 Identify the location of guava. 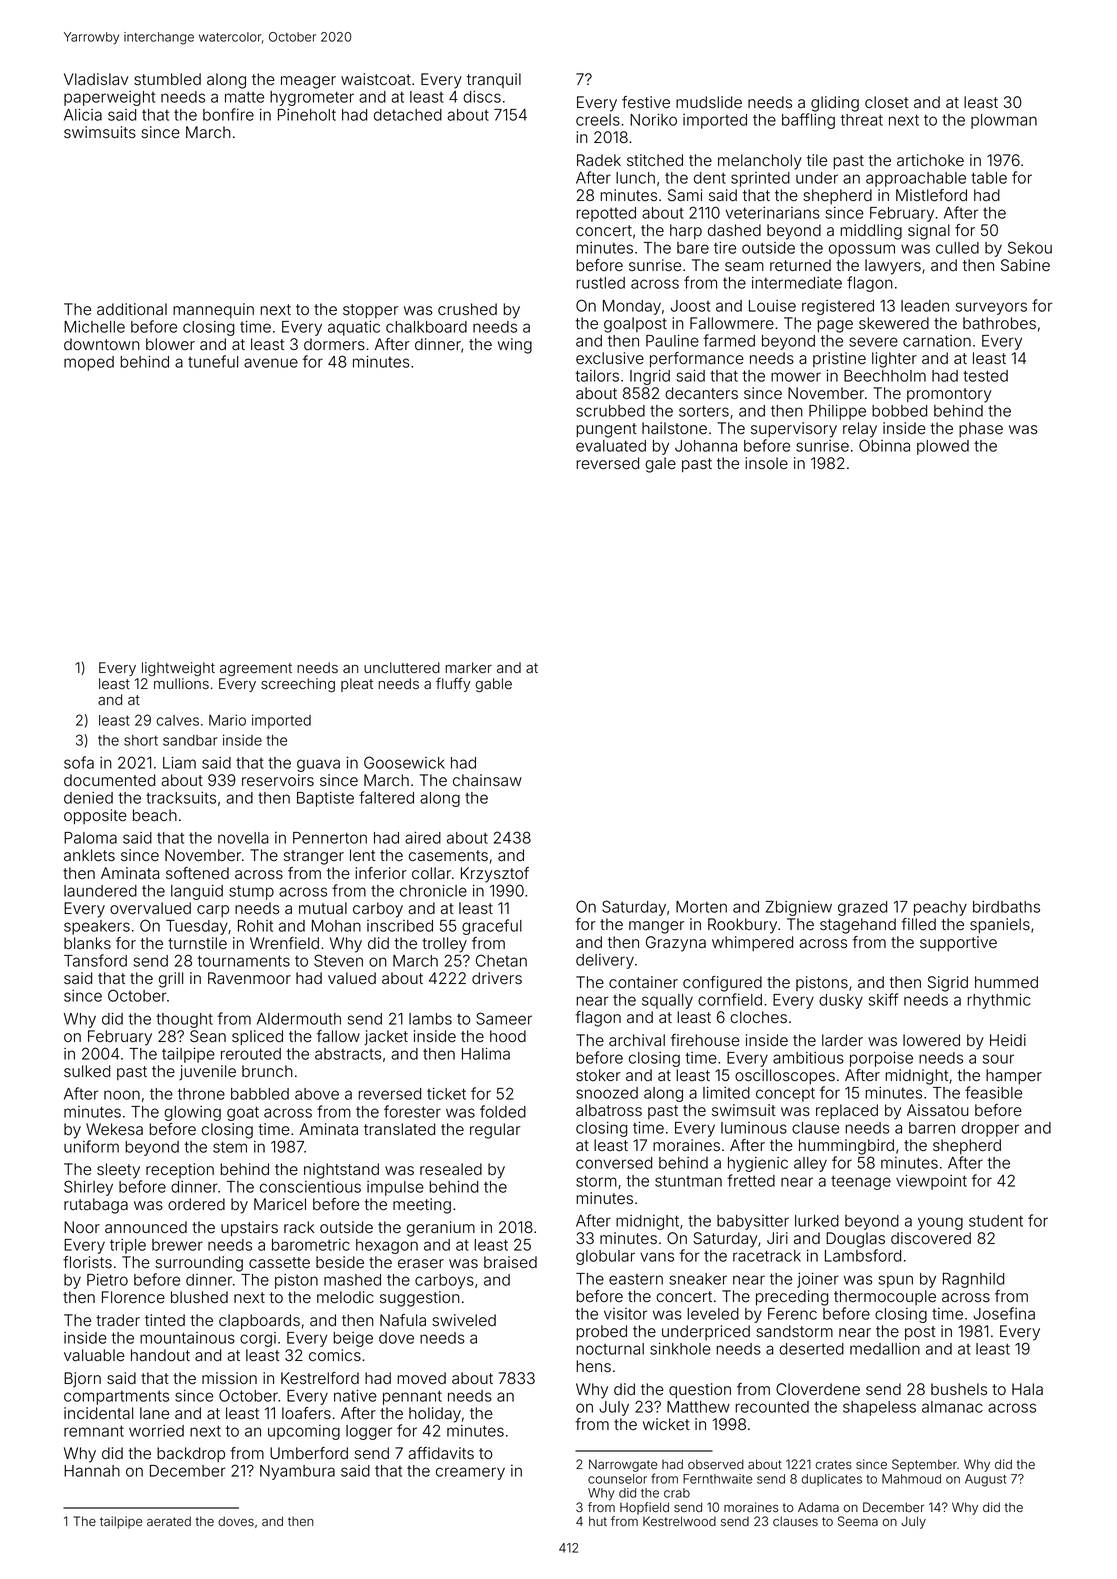
(318, 765).
